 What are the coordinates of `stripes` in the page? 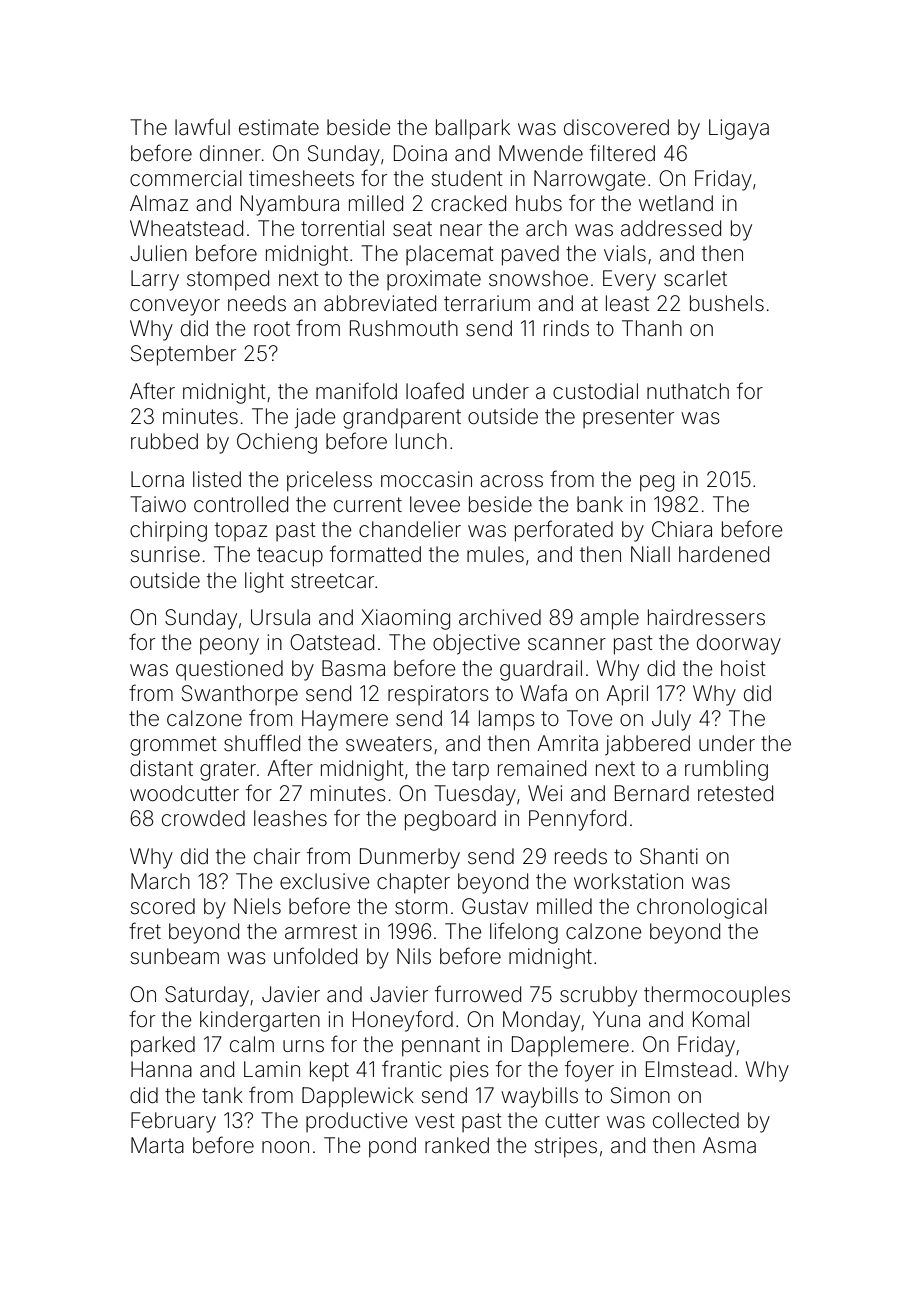 It's located at (566, 1147).
